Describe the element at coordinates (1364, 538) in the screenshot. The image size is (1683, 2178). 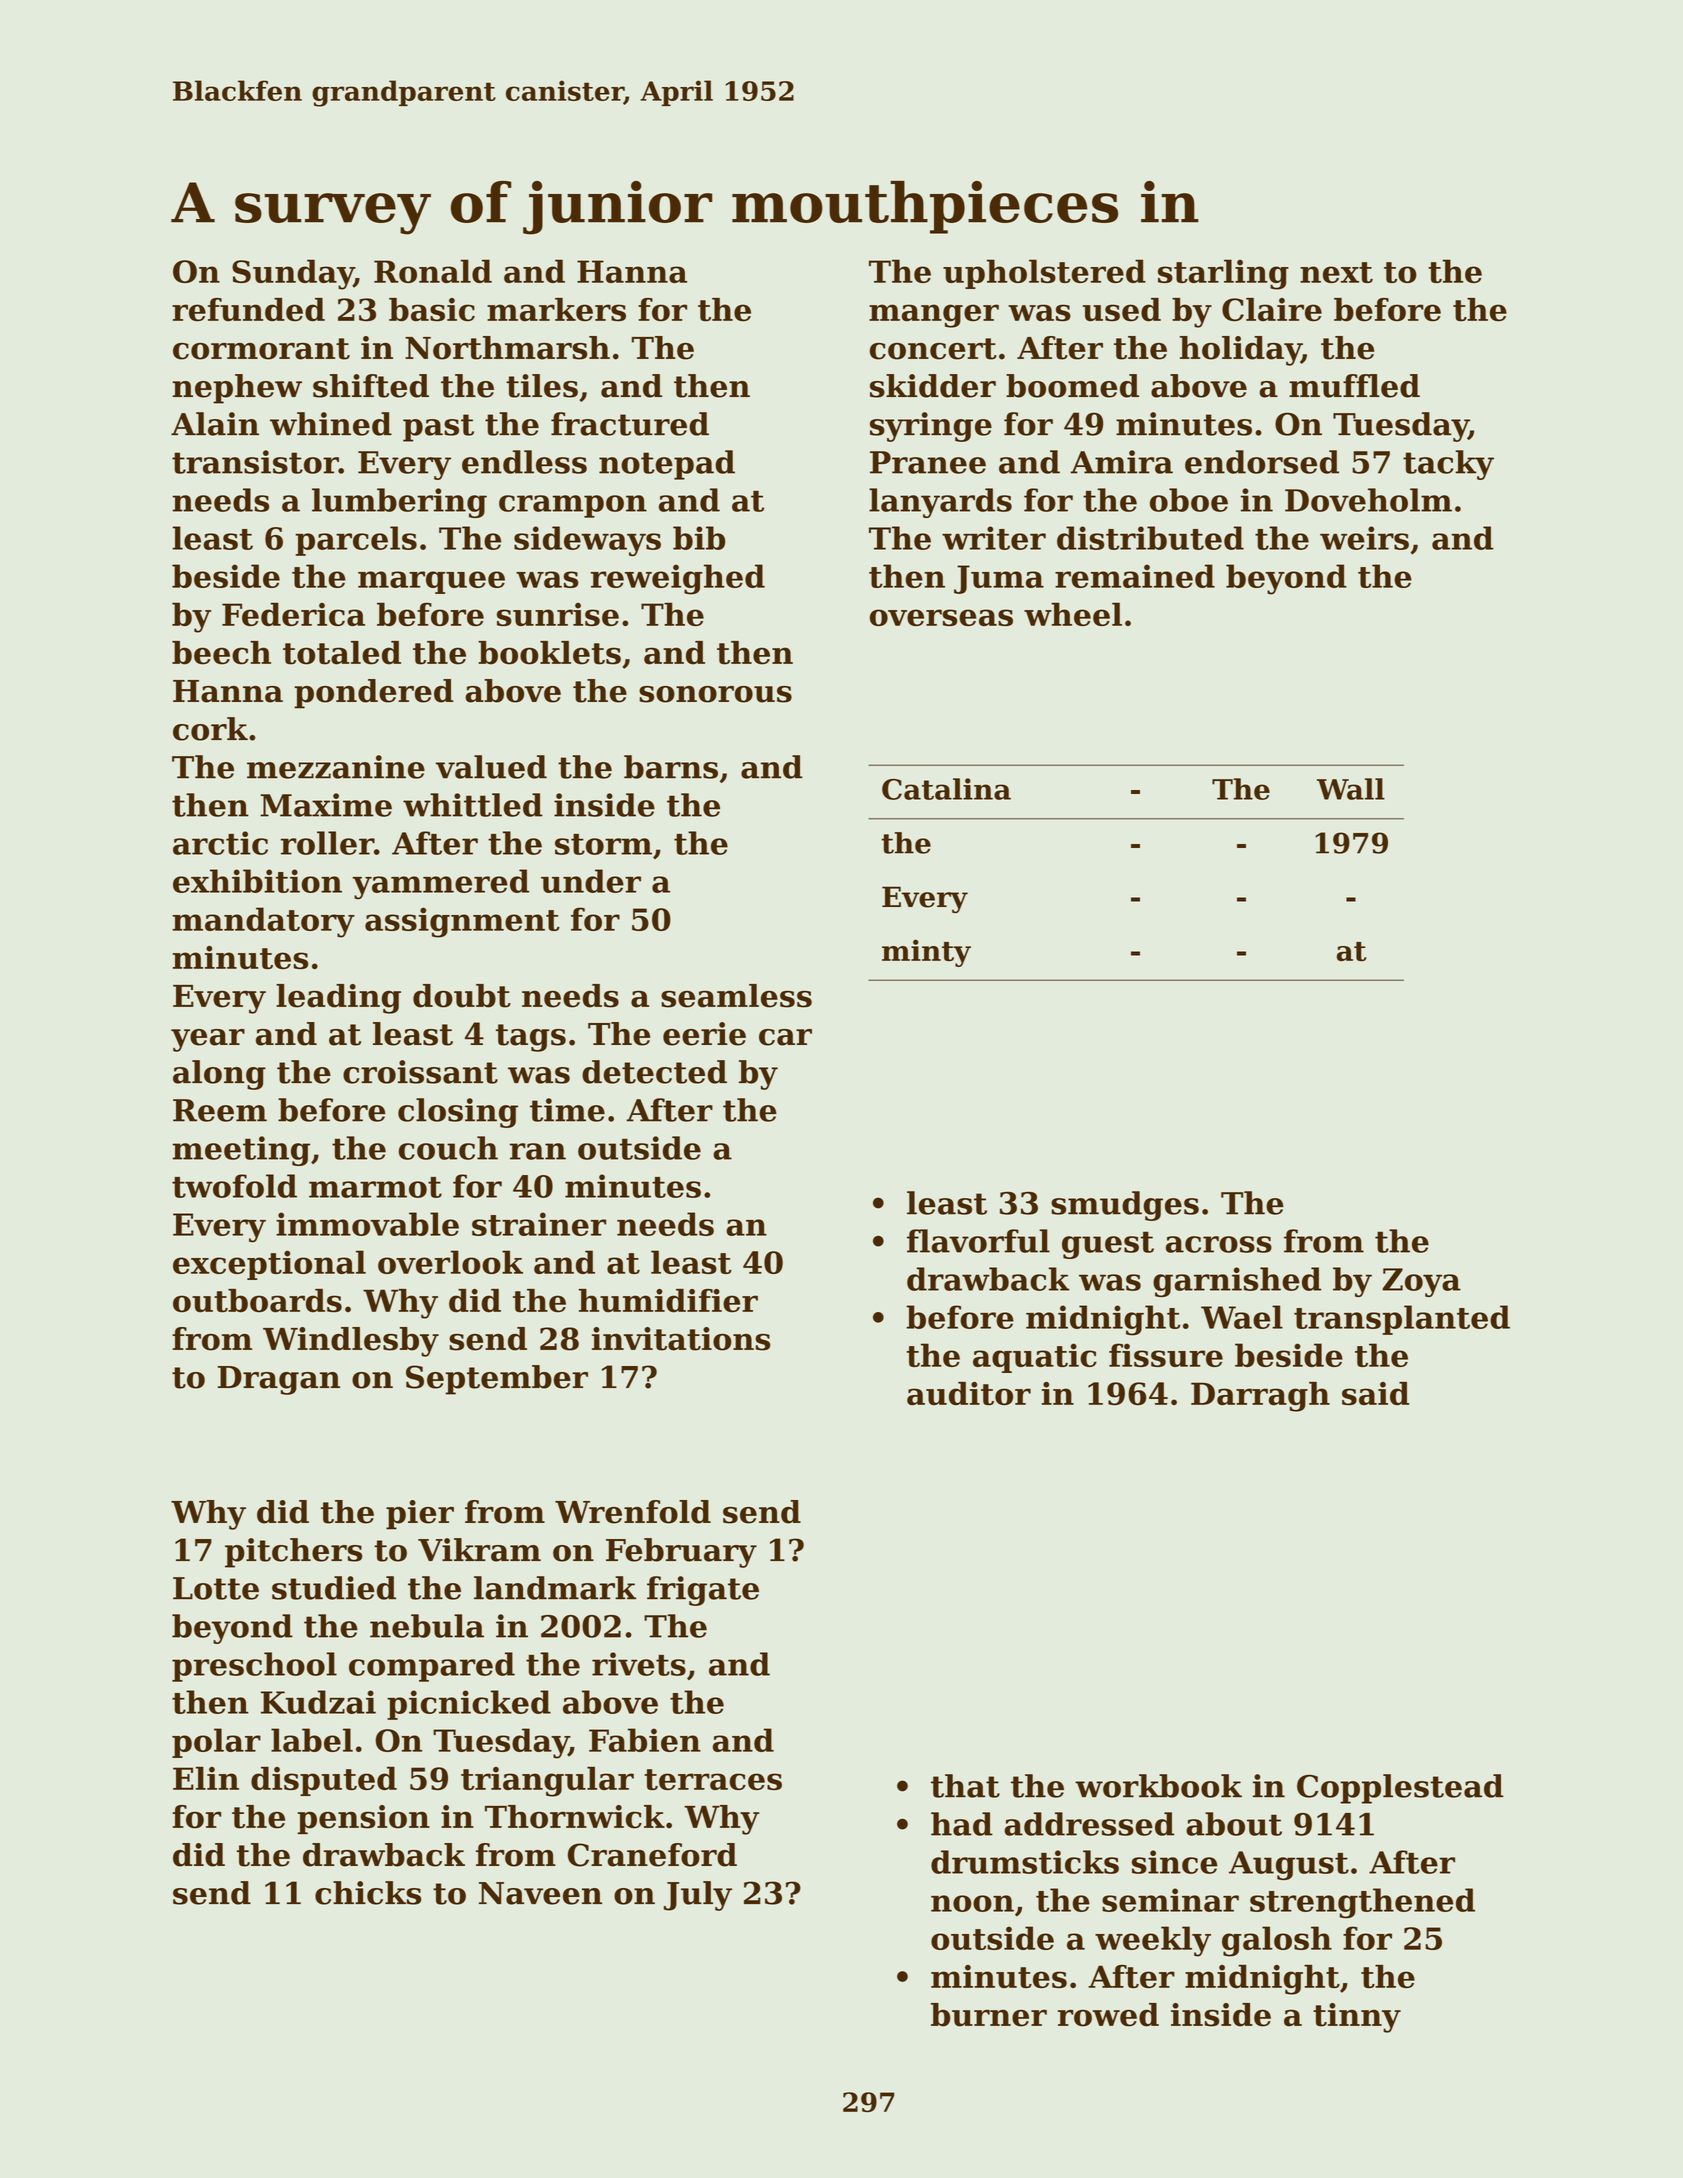
I see `weirs` at that location.
